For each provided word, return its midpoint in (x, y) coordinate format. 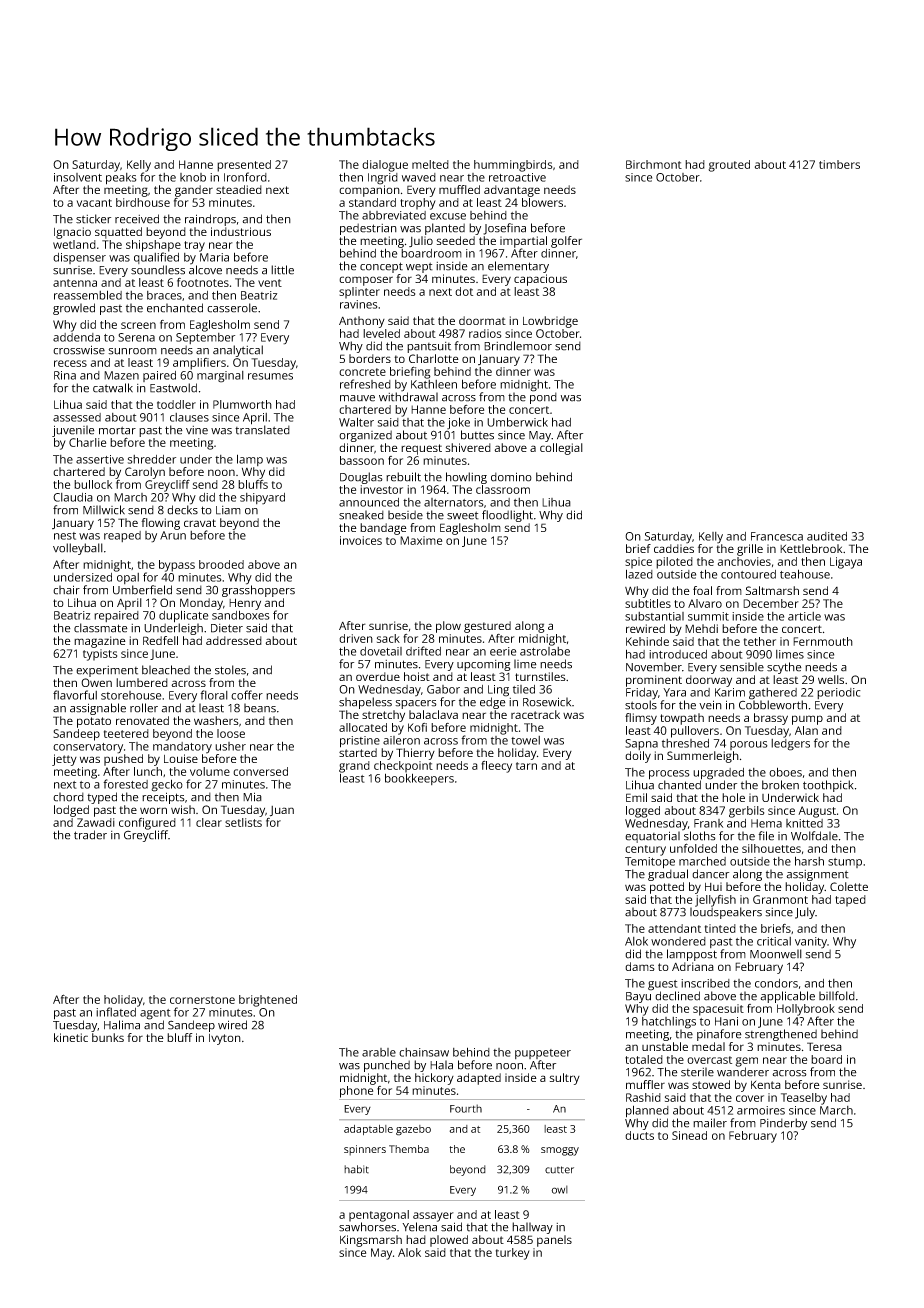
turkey (513, 1254)
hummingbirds (513, 166)
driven (356, 638)
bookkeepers (419, 779)
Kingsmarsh (371, 1241)
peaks (121, 179)
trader (90, 835)
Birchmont (654, 164)
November (654, 667)
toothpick (828, 786)
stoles (230, 670)
